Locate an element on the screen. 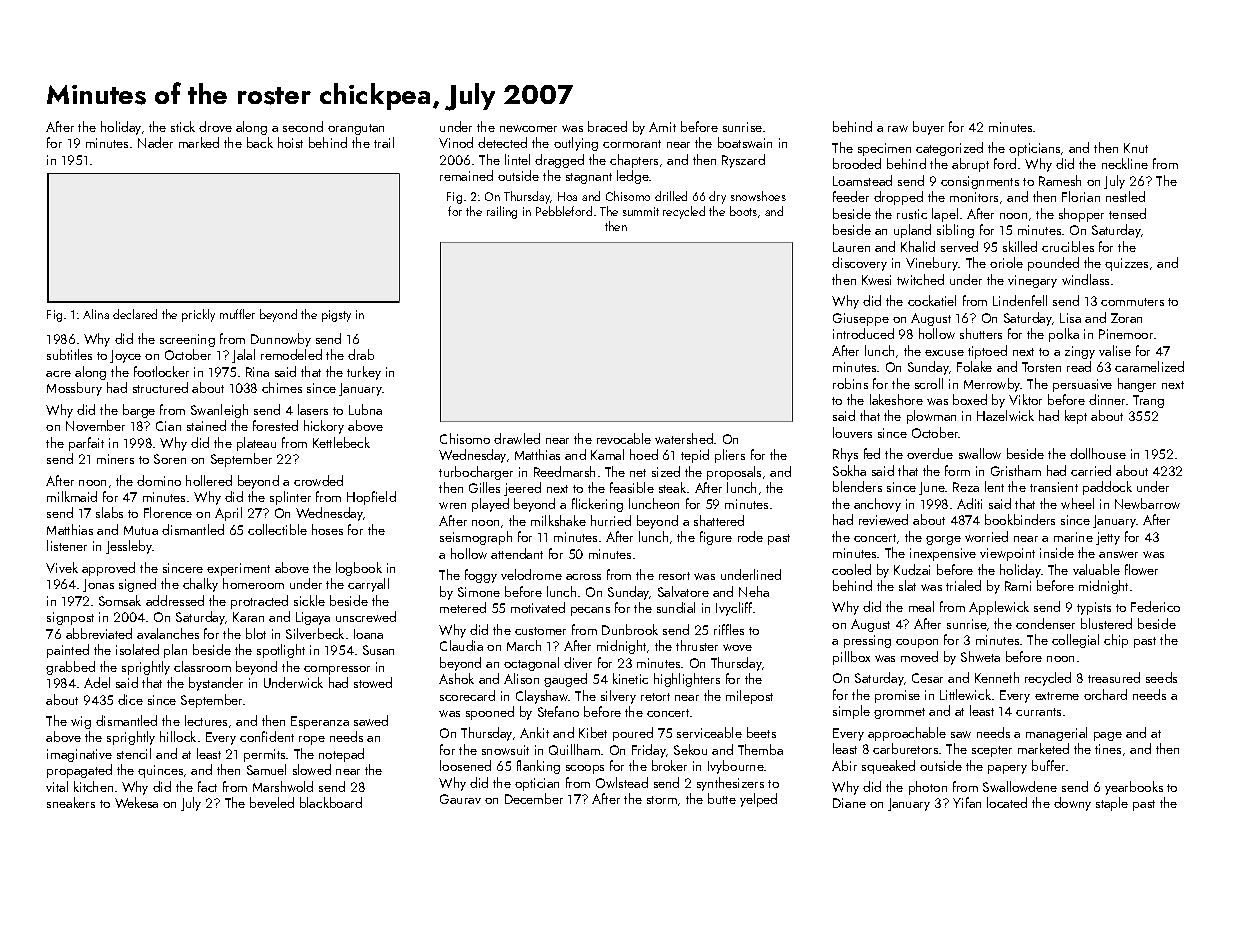 This screenshot has width=1233, height=952. newcomer is located at coordinates (528, 128).
